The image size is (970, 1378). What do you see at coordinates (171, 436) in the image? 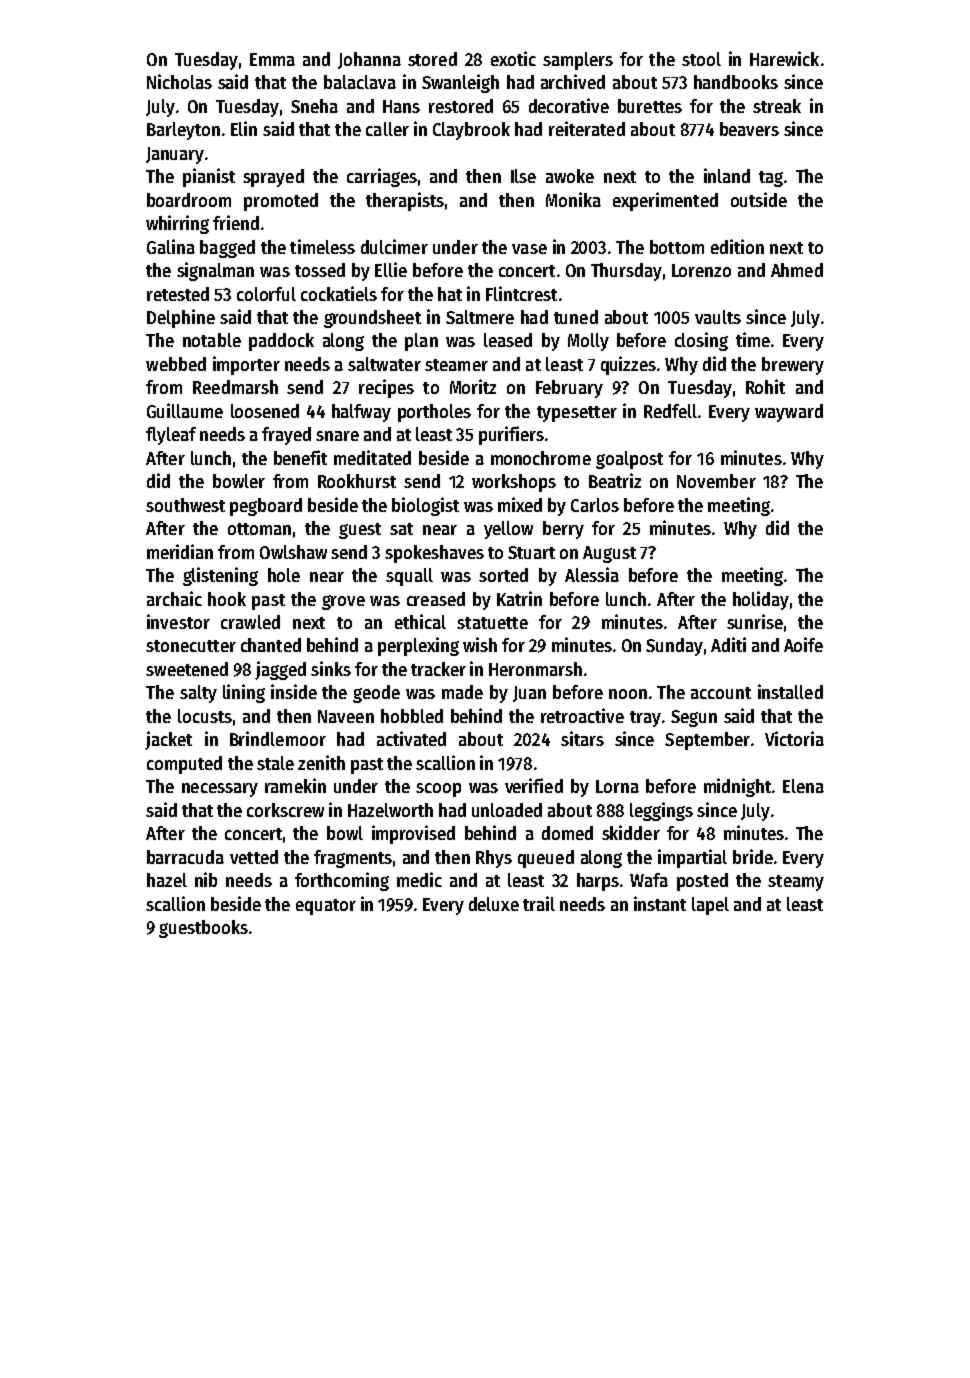
I see `flyleaf` at bounding box center [171, 436].
